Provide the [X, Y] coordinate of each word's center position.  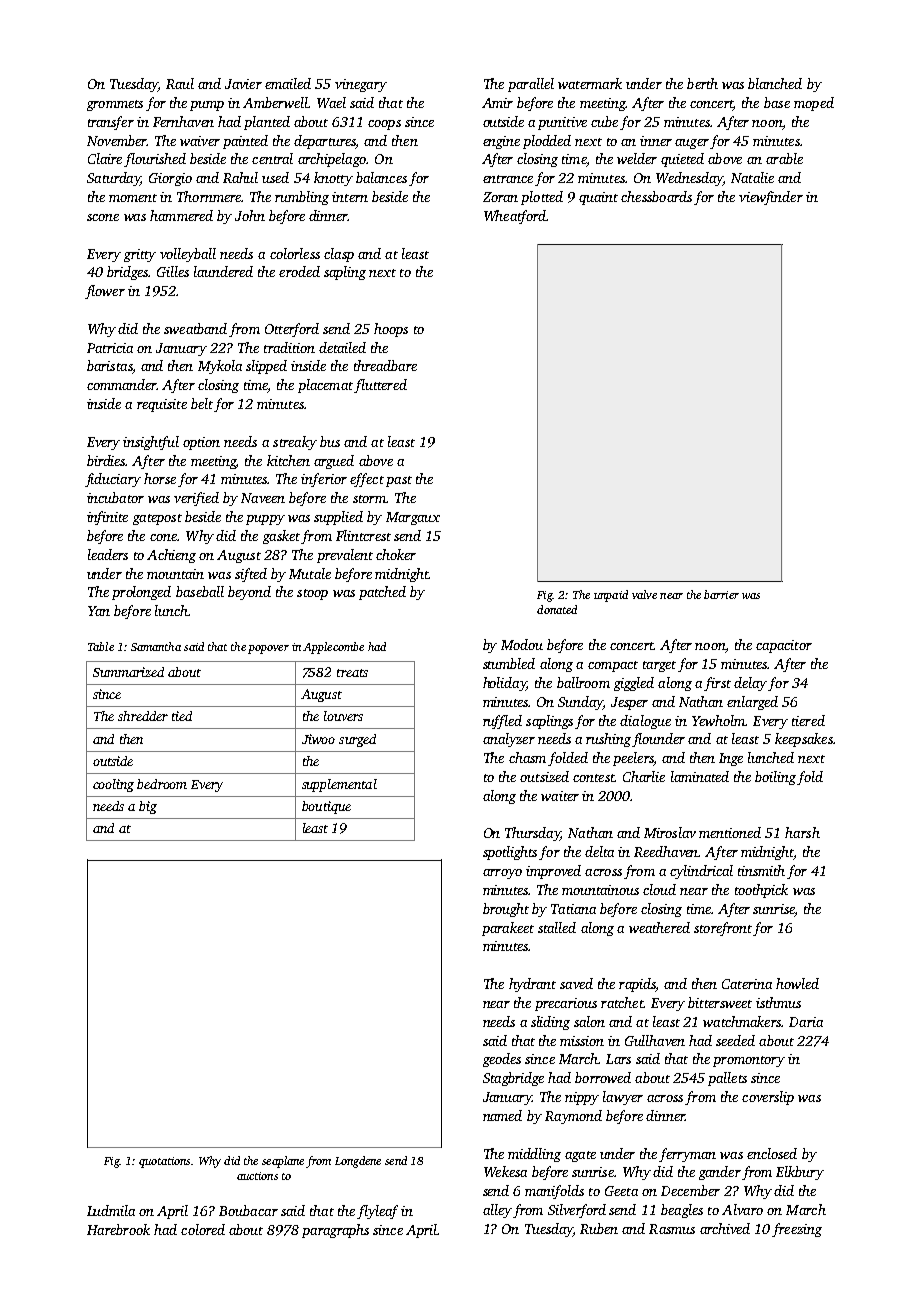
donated [557, 609]
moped [814, 104]
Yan [99, 611]
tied [182, 716]
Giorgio [170, 179]
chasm [527, 757]
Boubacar [248, 1210]
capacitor [784, 646]
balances [381, 177]
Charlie [644, 776]
